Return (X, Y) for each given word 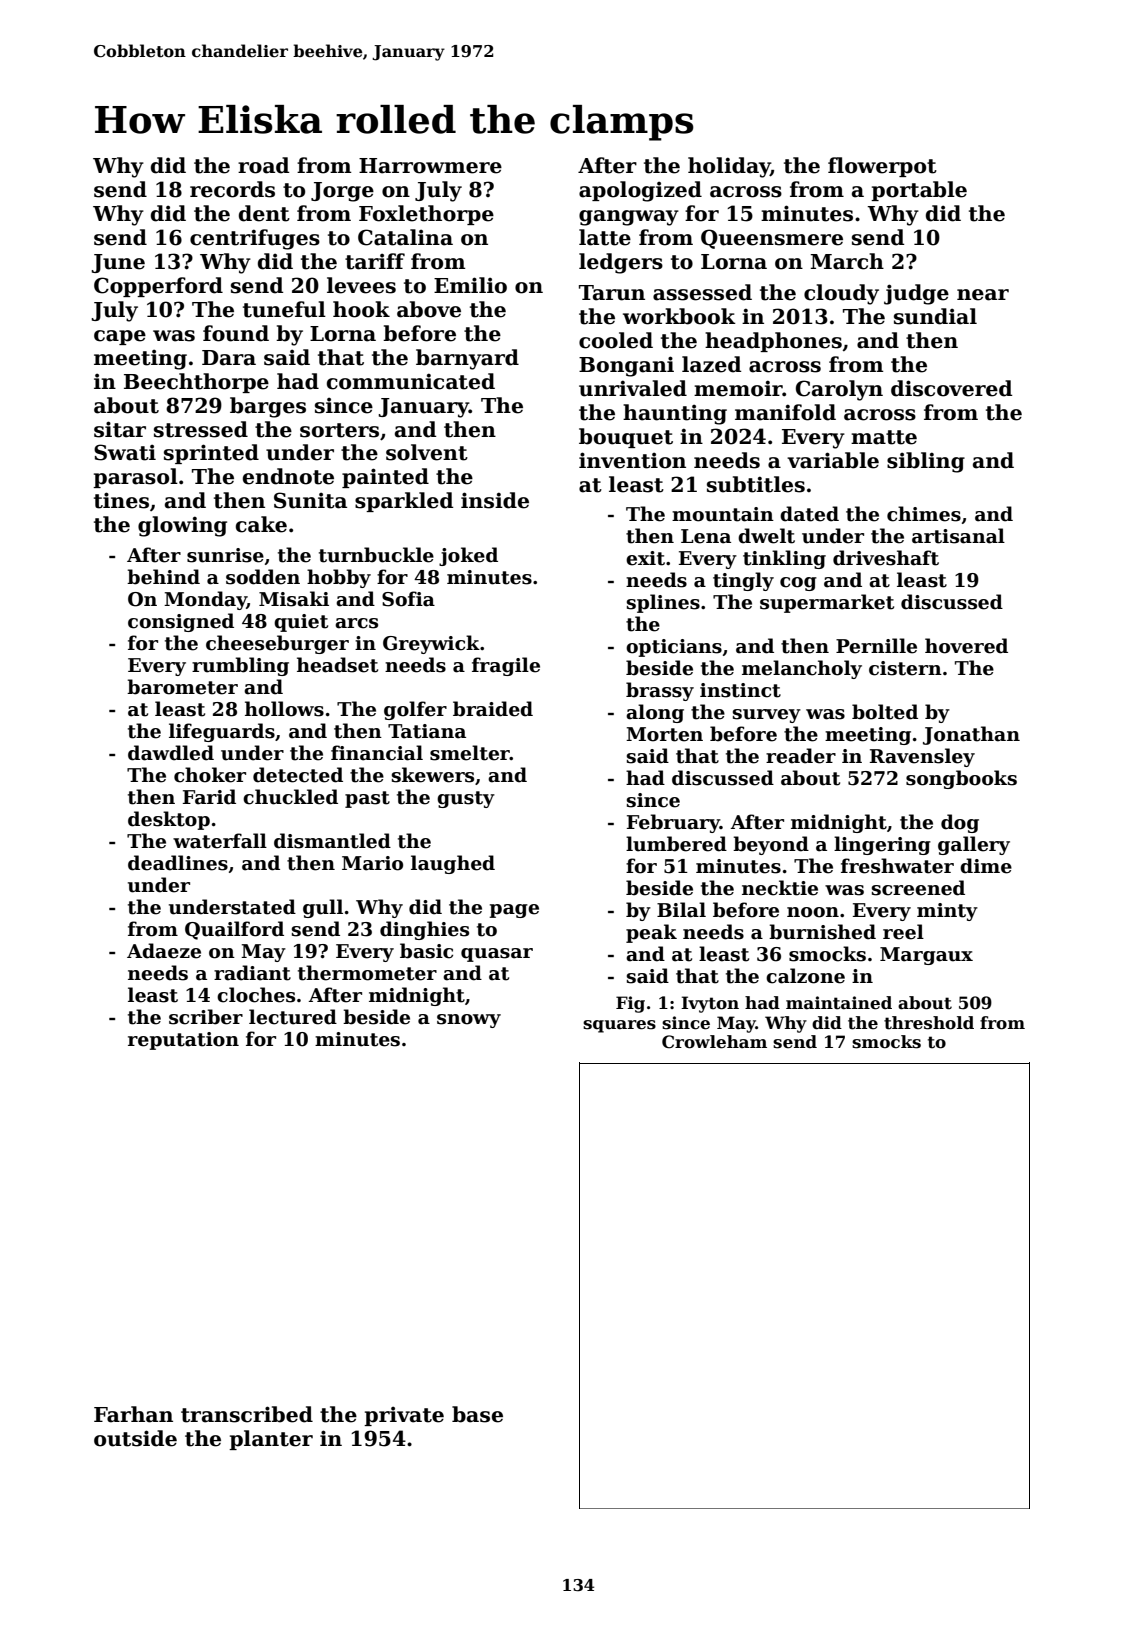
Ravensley (922, 757)
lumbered (676, 844)
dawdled (171, 753)
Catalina (405, 237)
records (232, 189)
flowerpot (882, 167)
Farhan (133, 1414)
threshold (929, 1023)
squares (619, 1026)
